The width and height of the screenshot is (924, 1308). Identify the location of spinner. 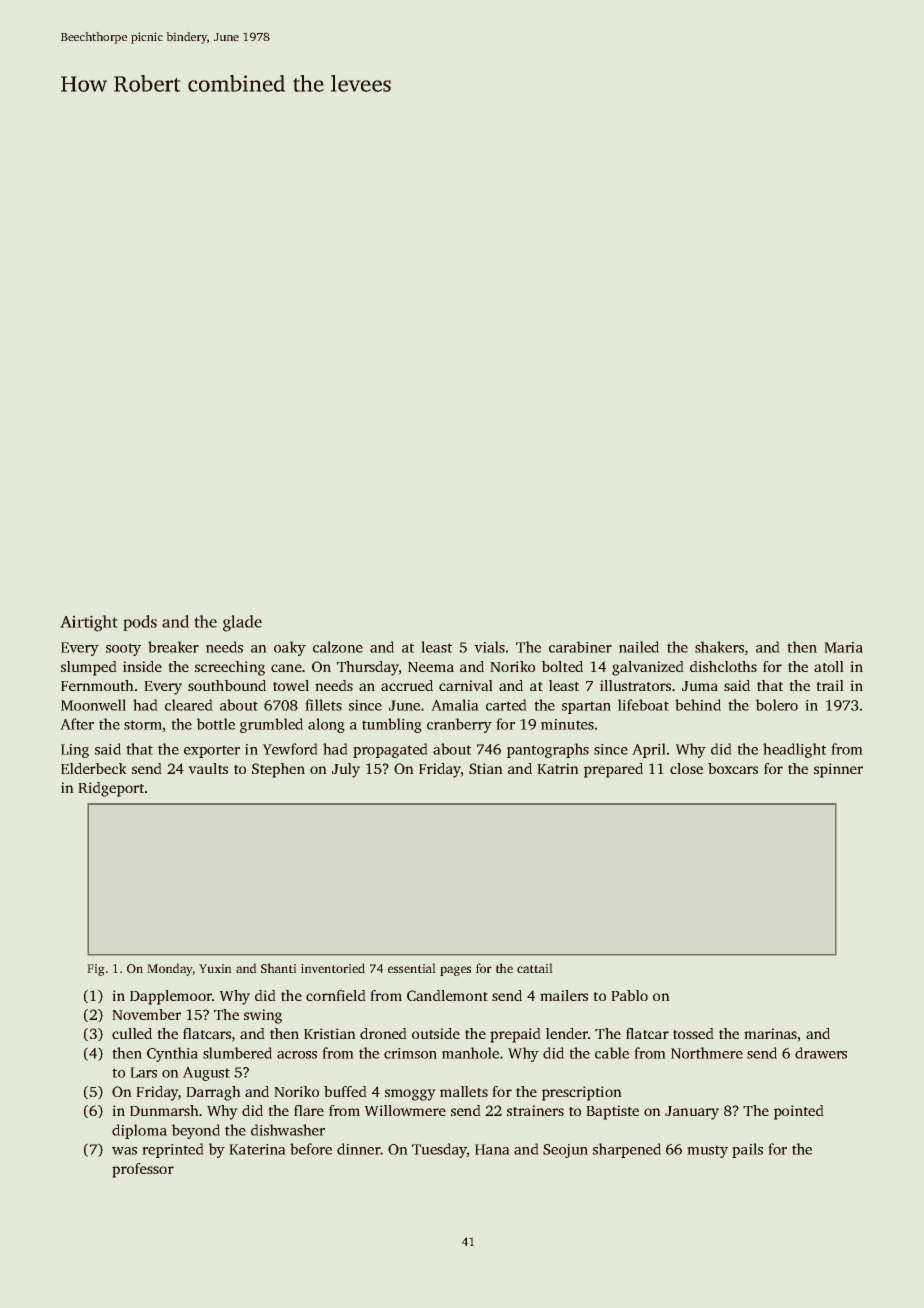
(838, 770).
